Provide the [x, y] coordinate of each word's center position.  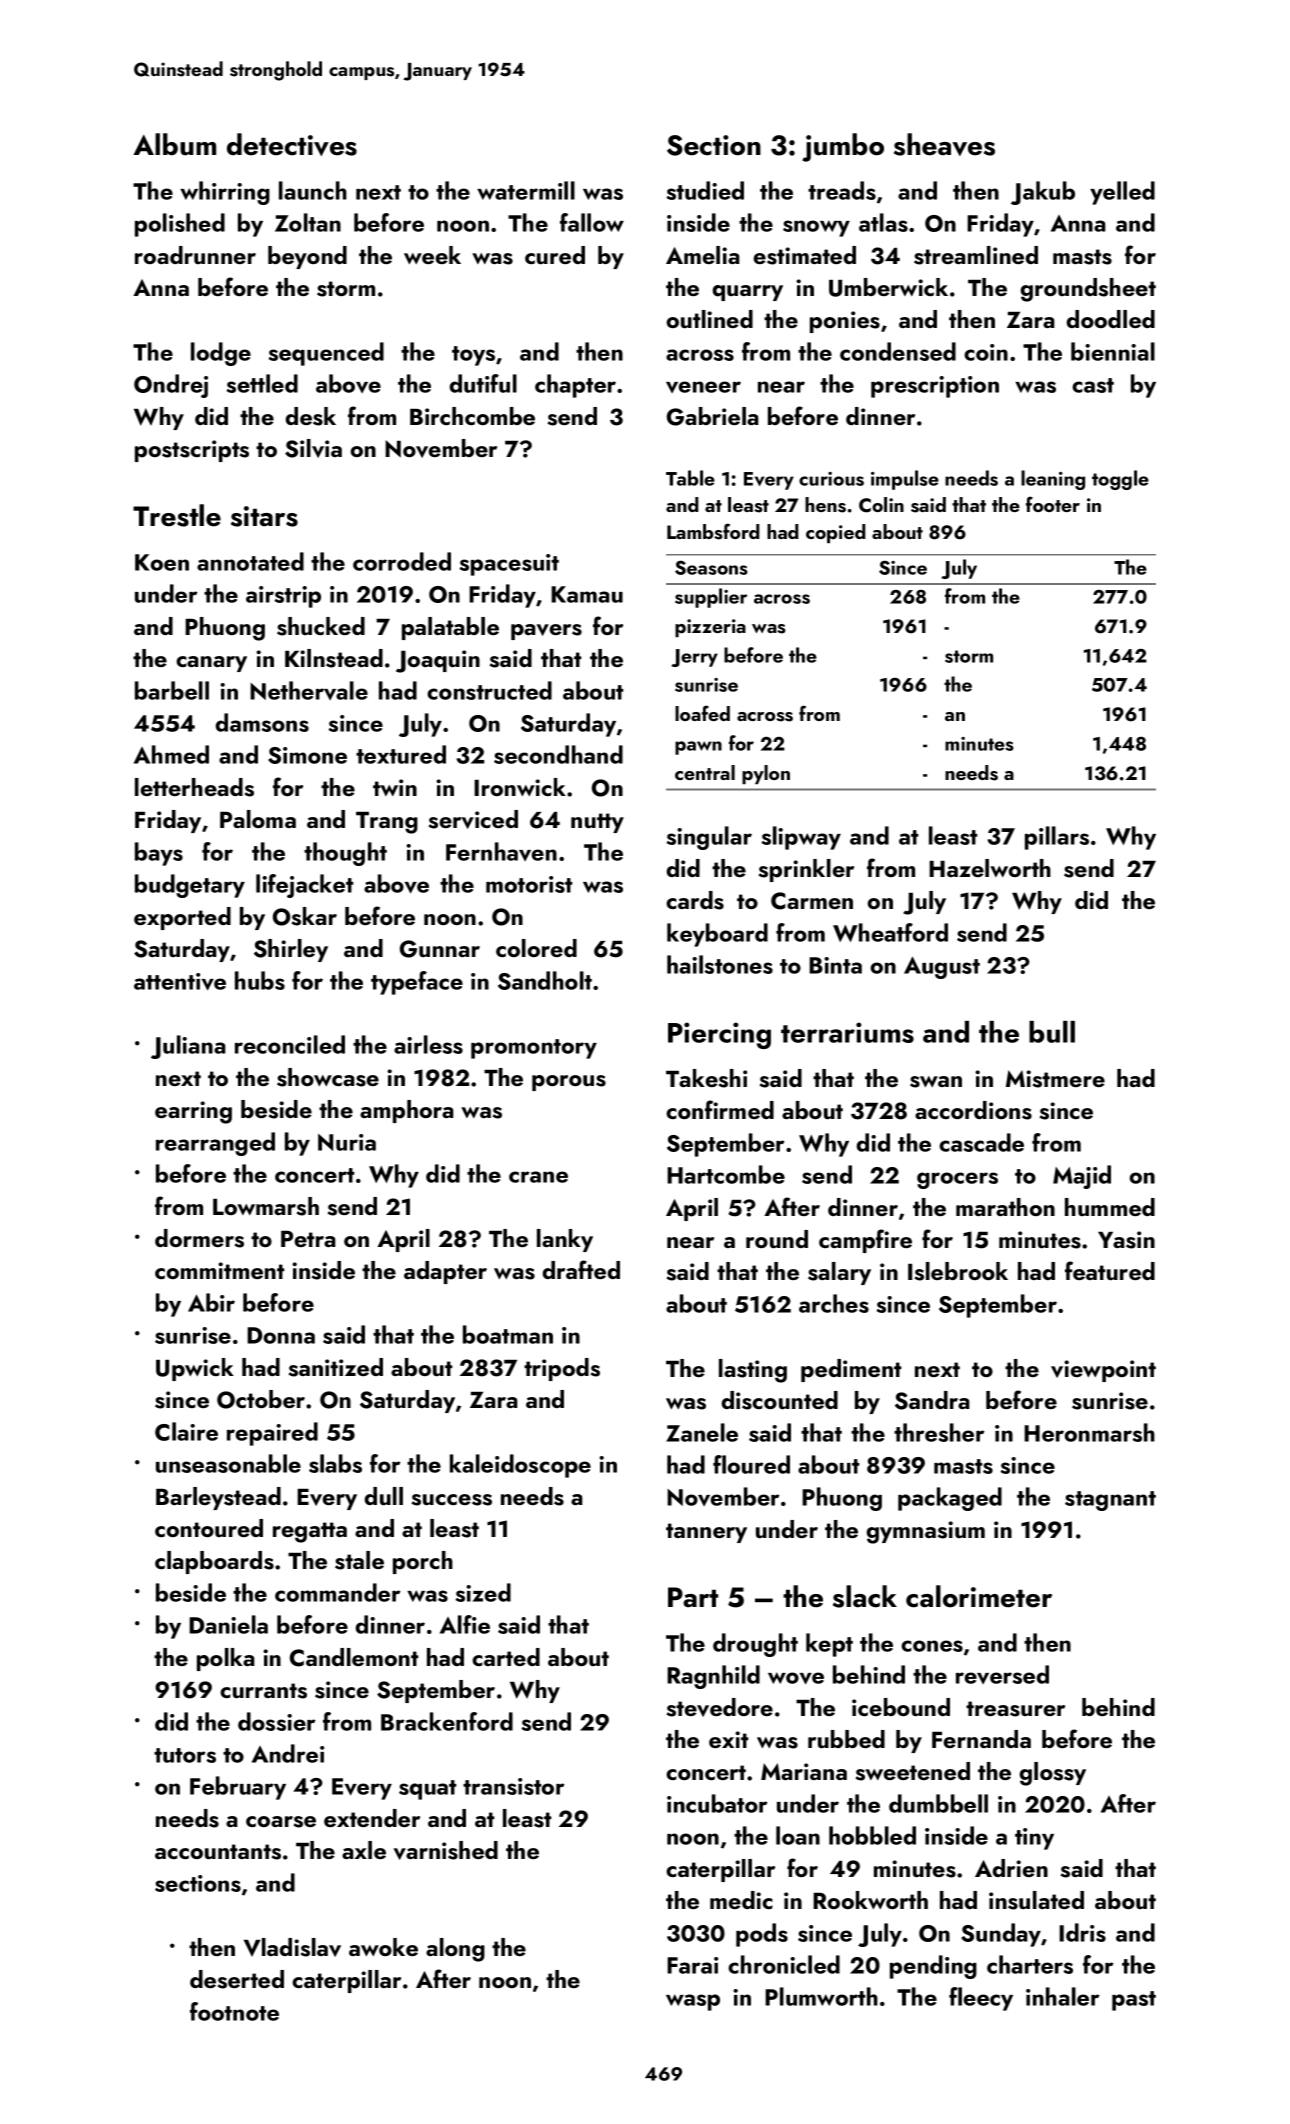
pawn [698, 748]
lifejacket [305, 886]
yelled [1122, 193]
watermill [526, 190]
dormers [199, 1238]
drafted [581, 1269]
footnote [234, 2011]
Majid [1082, 1177]
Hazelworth [990, 868]
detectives [292, 144]
